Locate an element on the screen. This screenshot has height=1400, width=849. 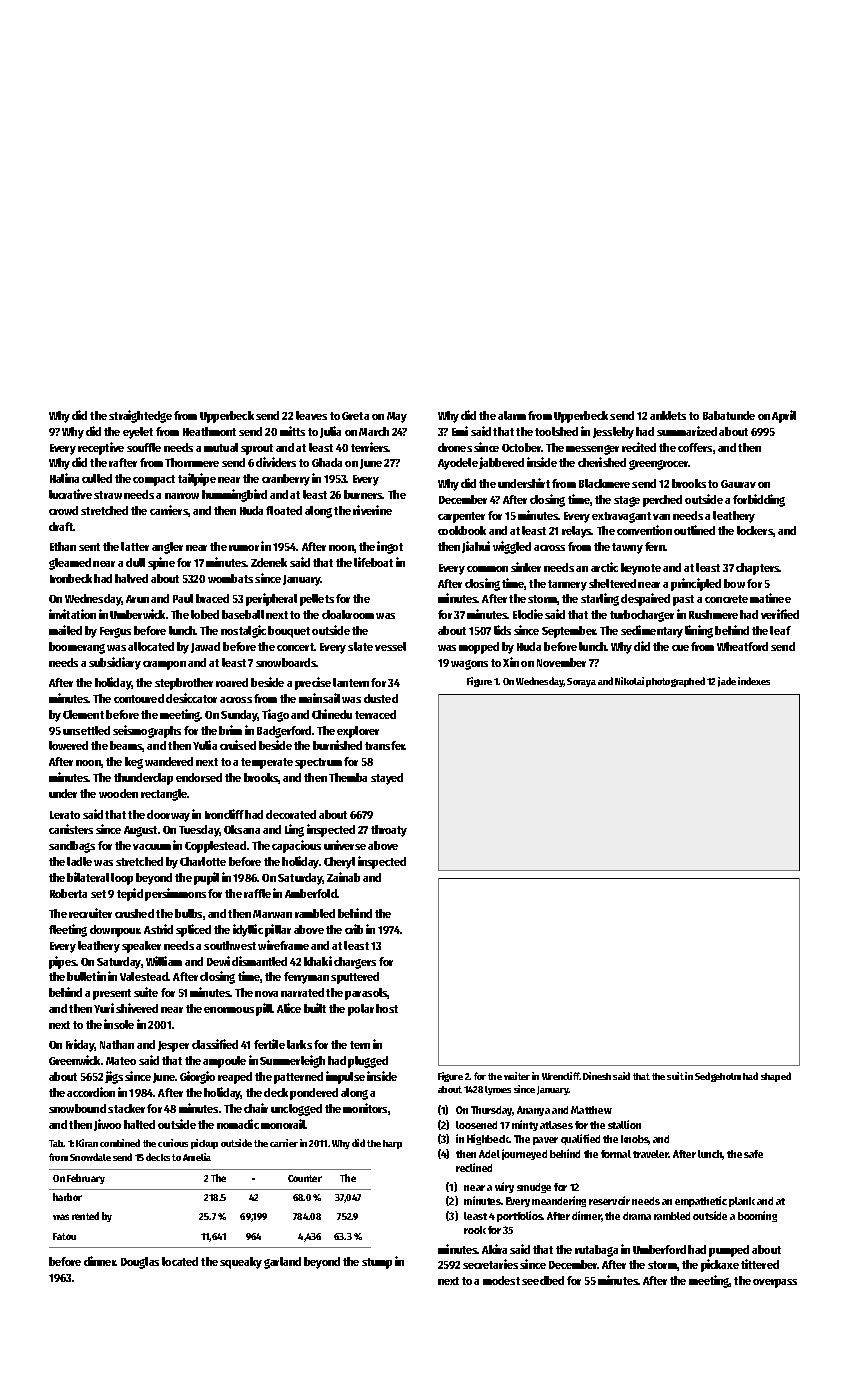
seedbed is located at coordinates (543, 1280).
